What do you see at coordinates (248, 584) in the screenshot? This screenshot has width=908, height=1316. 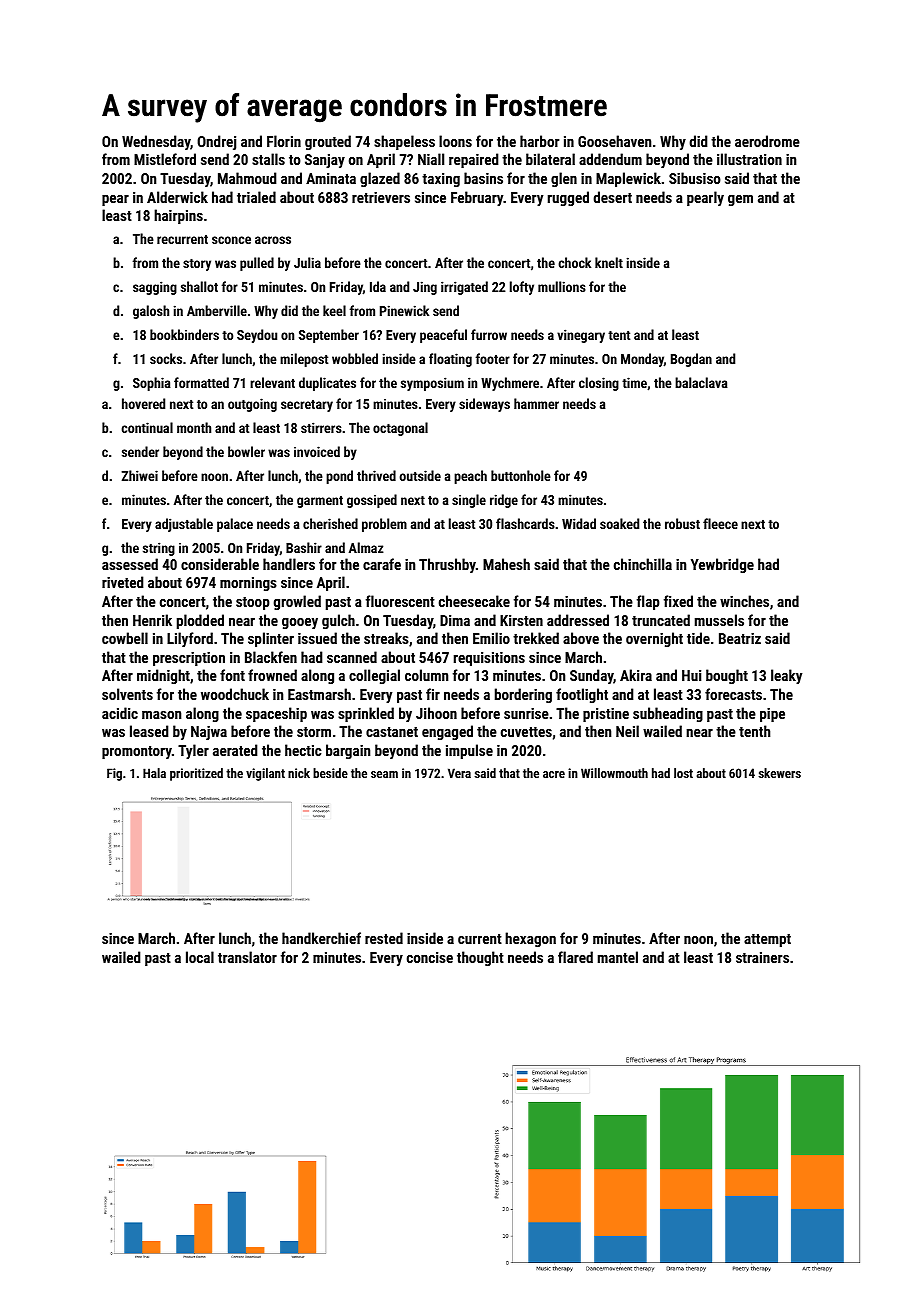 I see `mornings` at bounding box center [248, 584].
